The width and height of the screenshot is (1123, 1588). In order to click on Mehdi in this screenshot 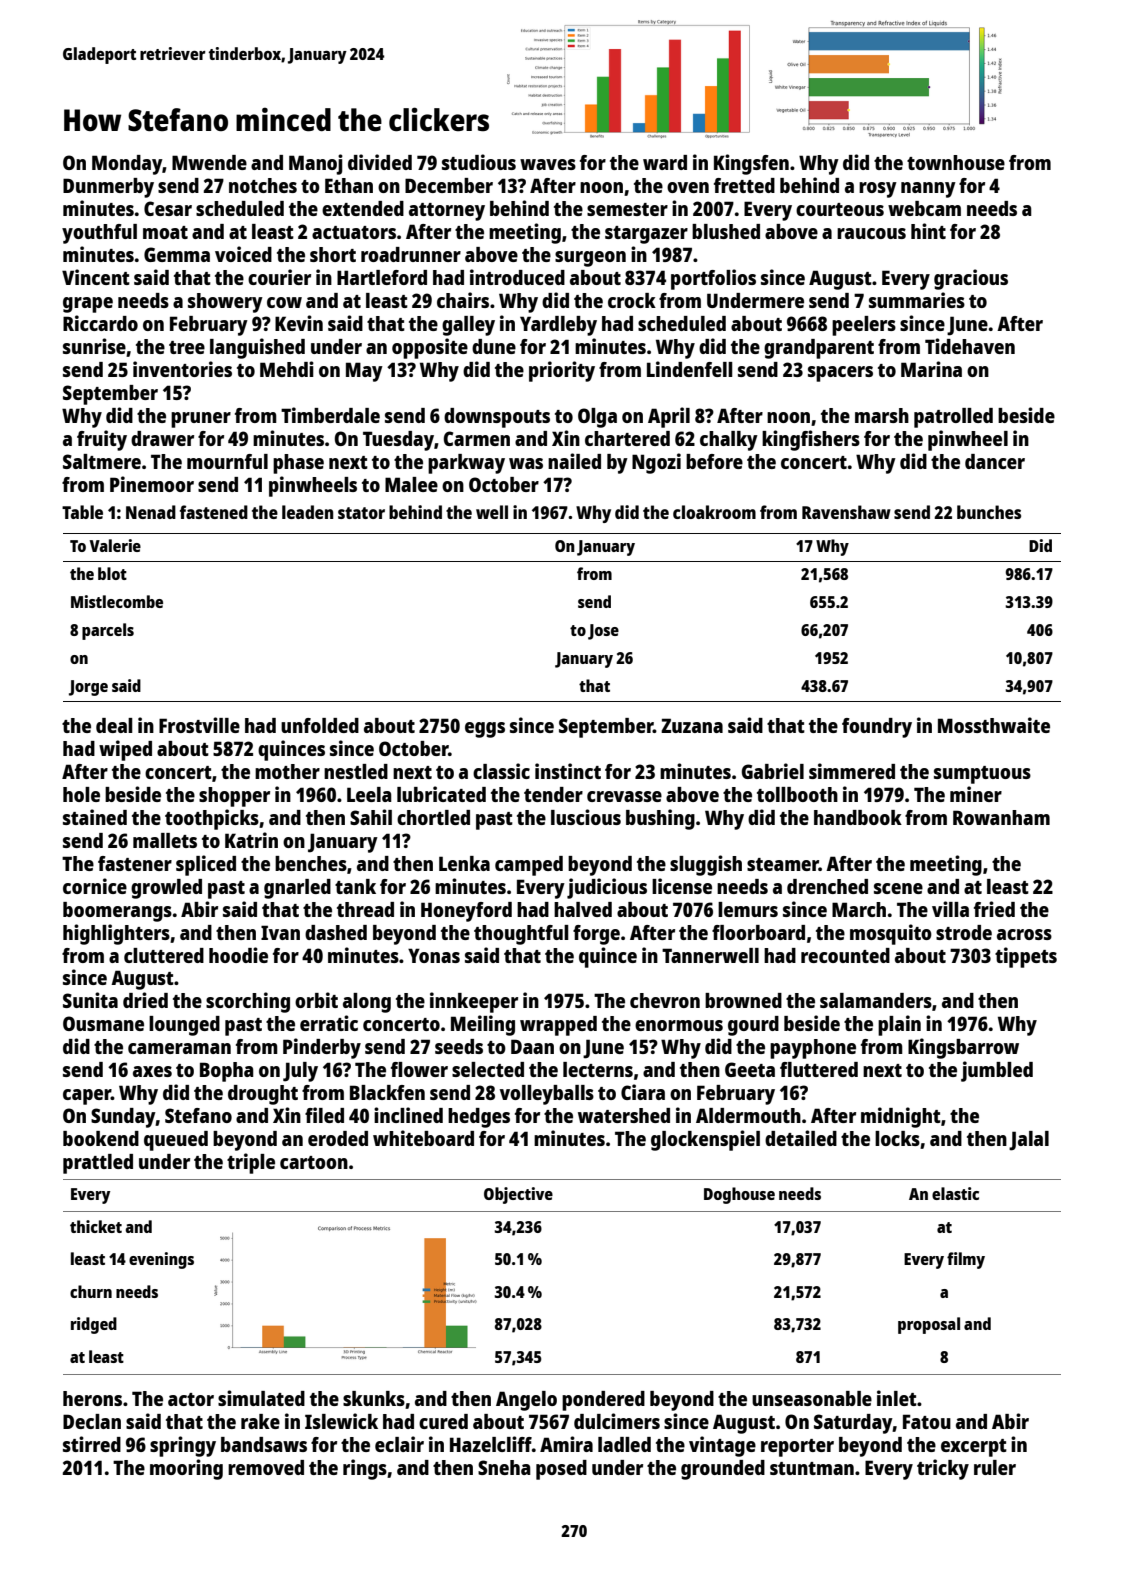, I will do `click(287, 369)`.
